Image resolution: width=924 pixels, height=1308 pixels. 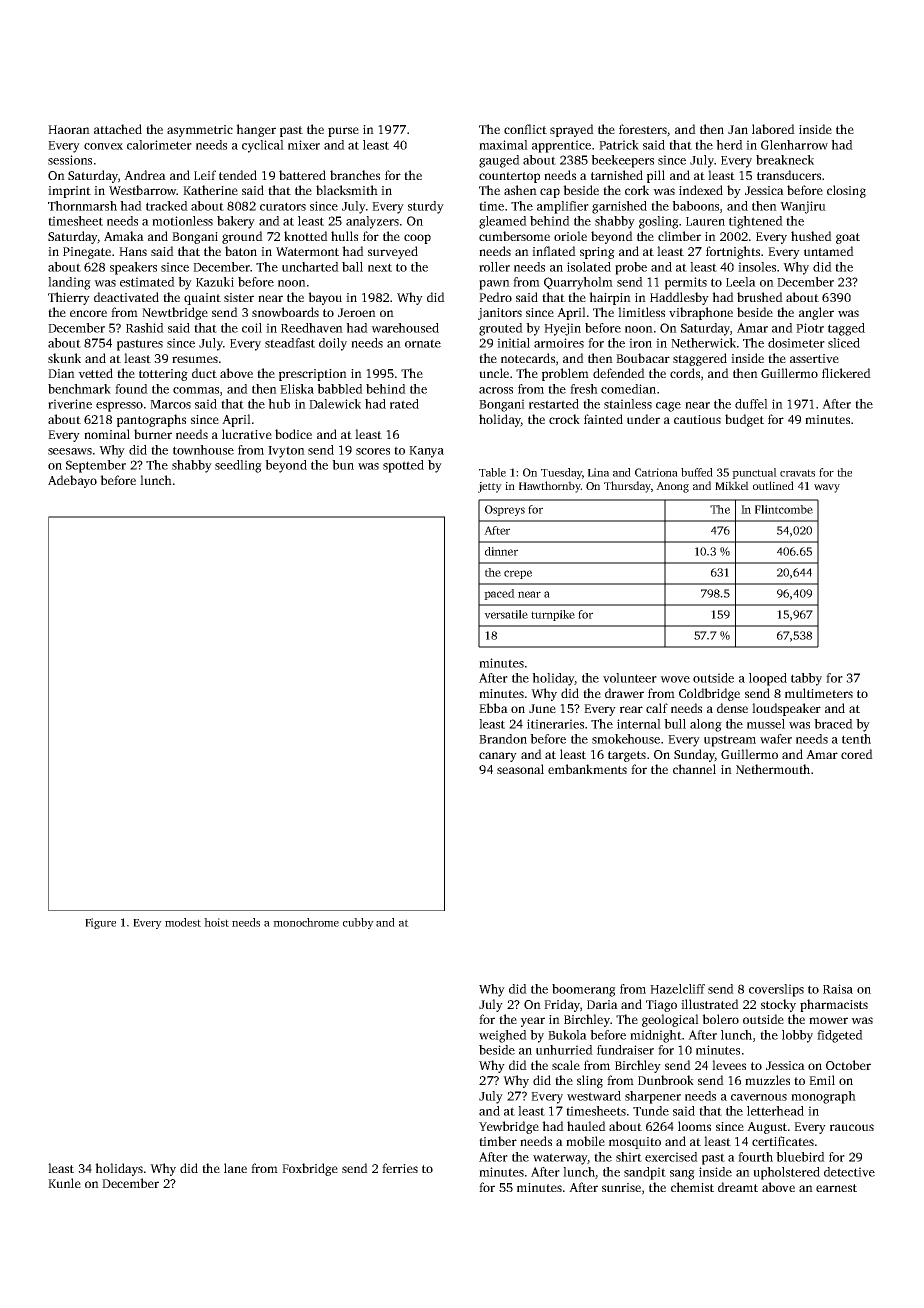 What do you see at coordinates (767, 1080) in the document?
I see `muzzles` at bounding box center [767, 1080].
